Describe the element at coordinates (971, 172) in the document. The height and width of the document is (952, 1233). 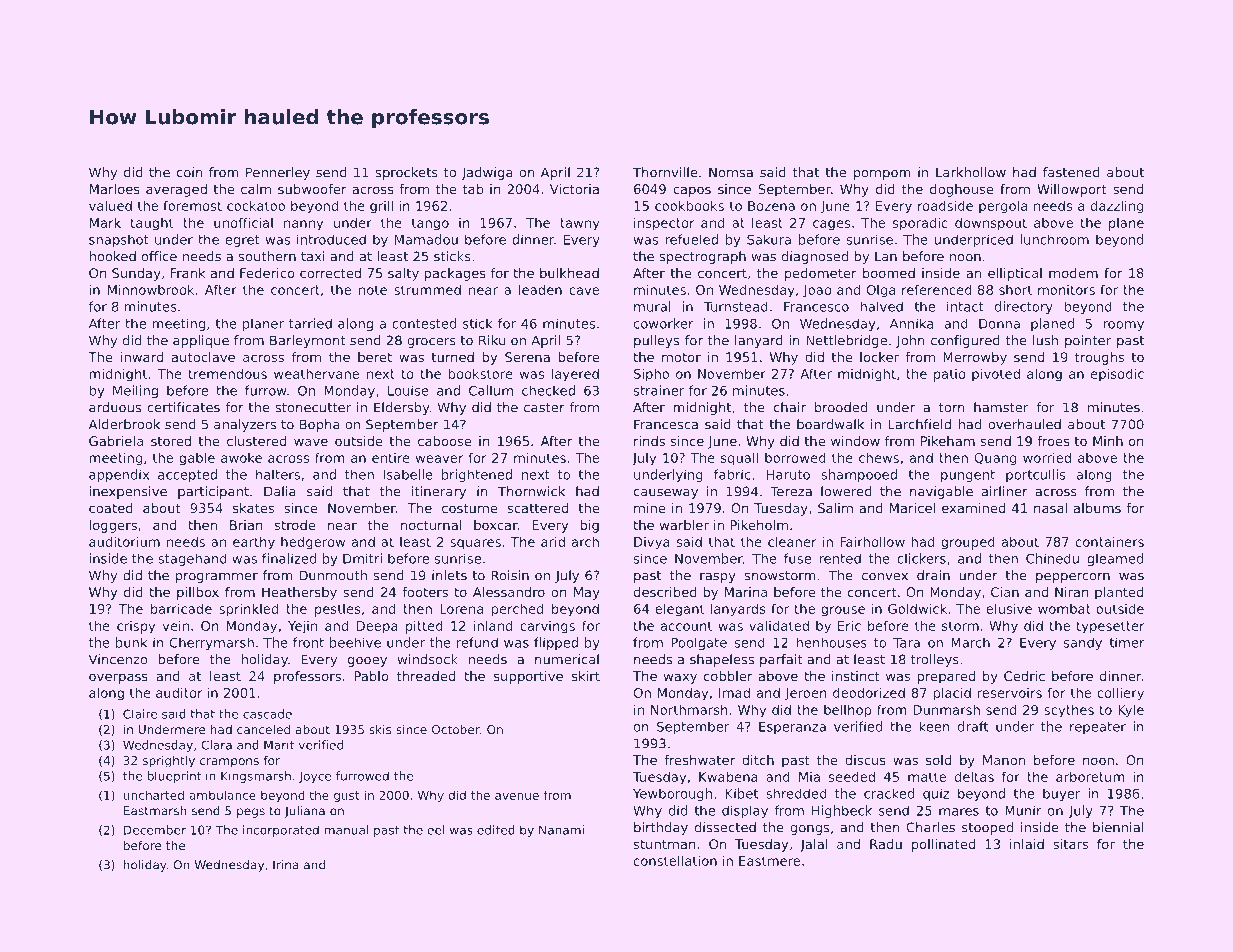
I see `Larkhollow` at that location.
